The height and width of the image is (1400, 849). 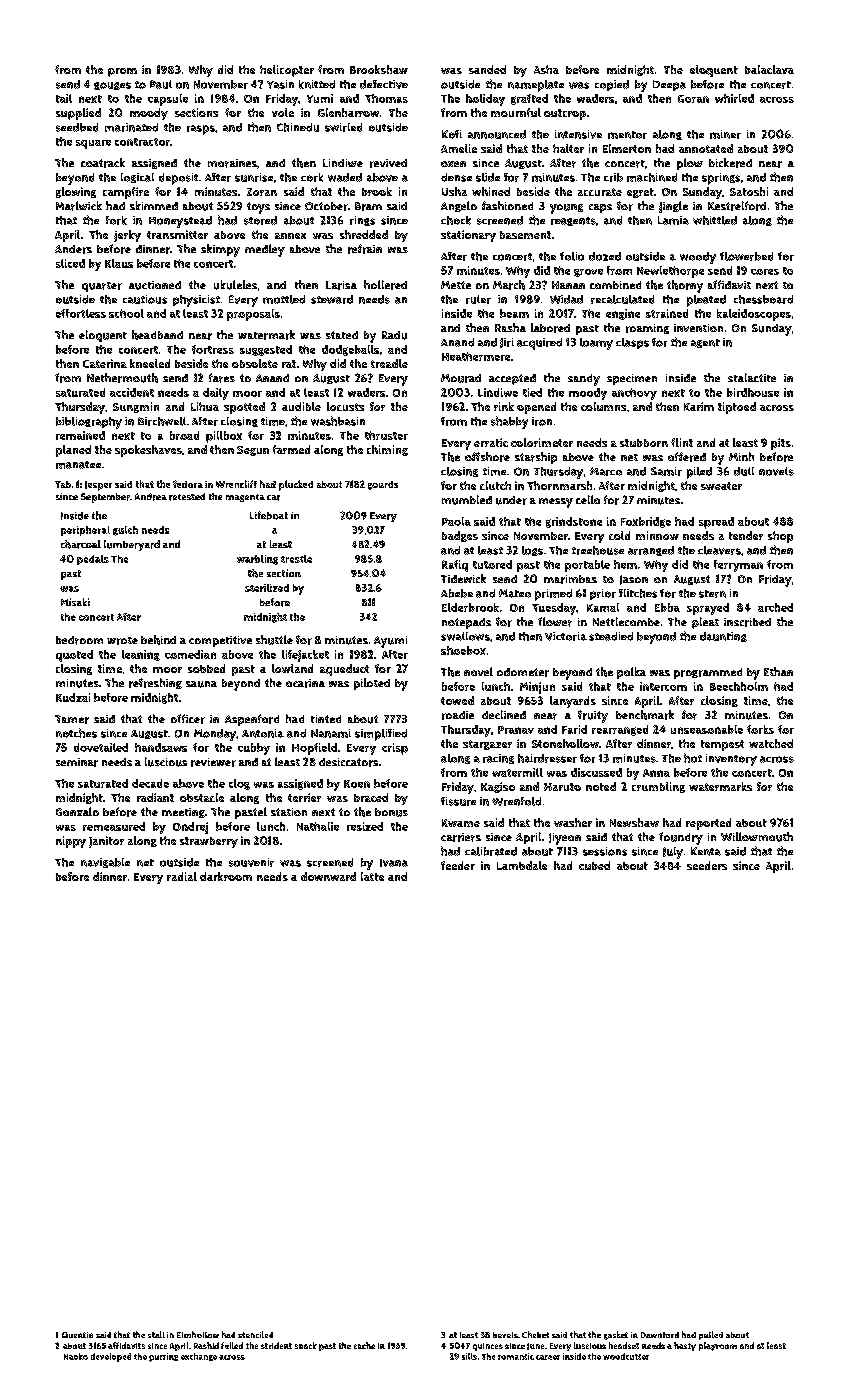 I want to click on discussed, so click(x=596, y=772).
